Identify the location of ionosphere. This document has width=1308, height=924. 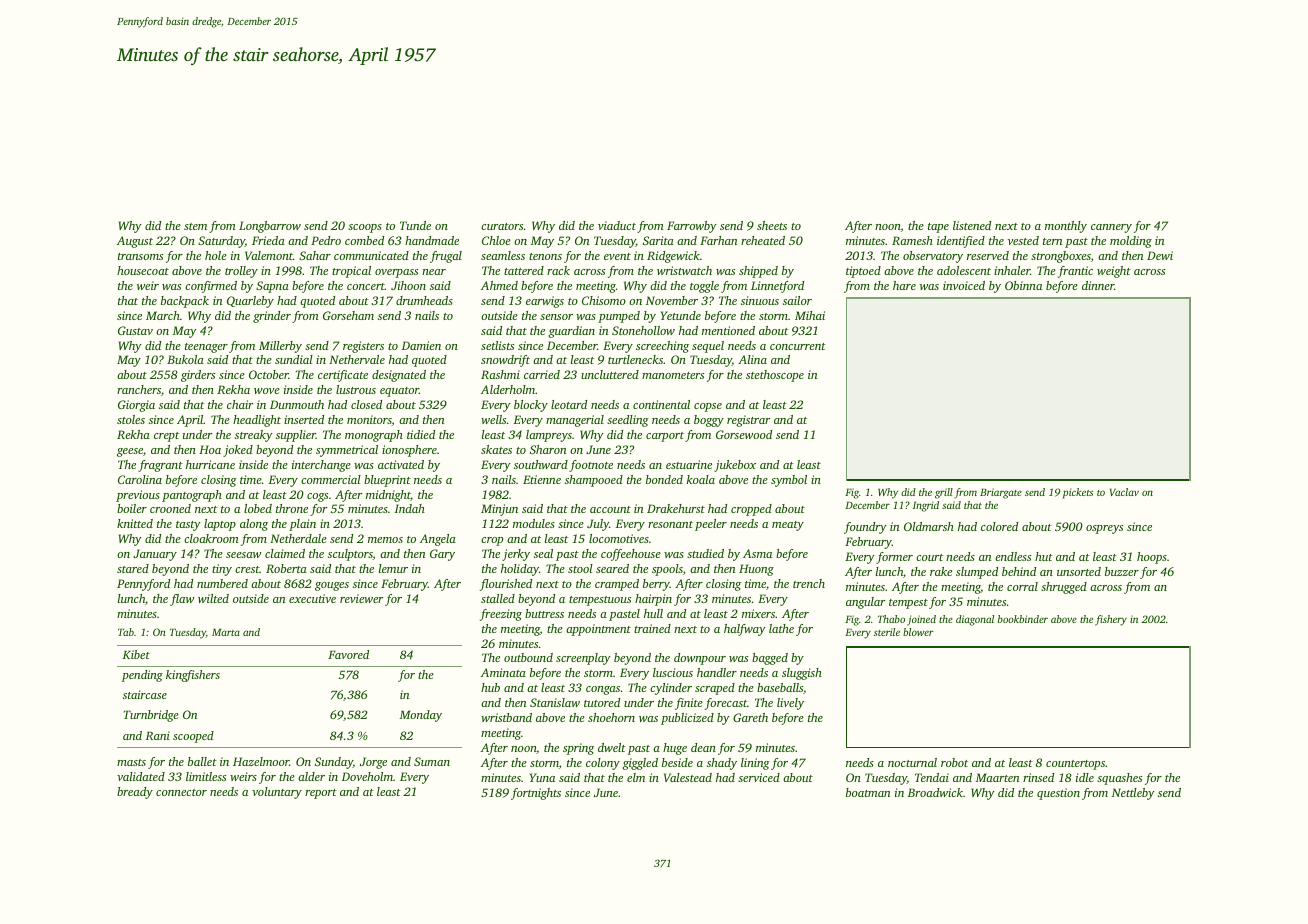
(409, 451).
